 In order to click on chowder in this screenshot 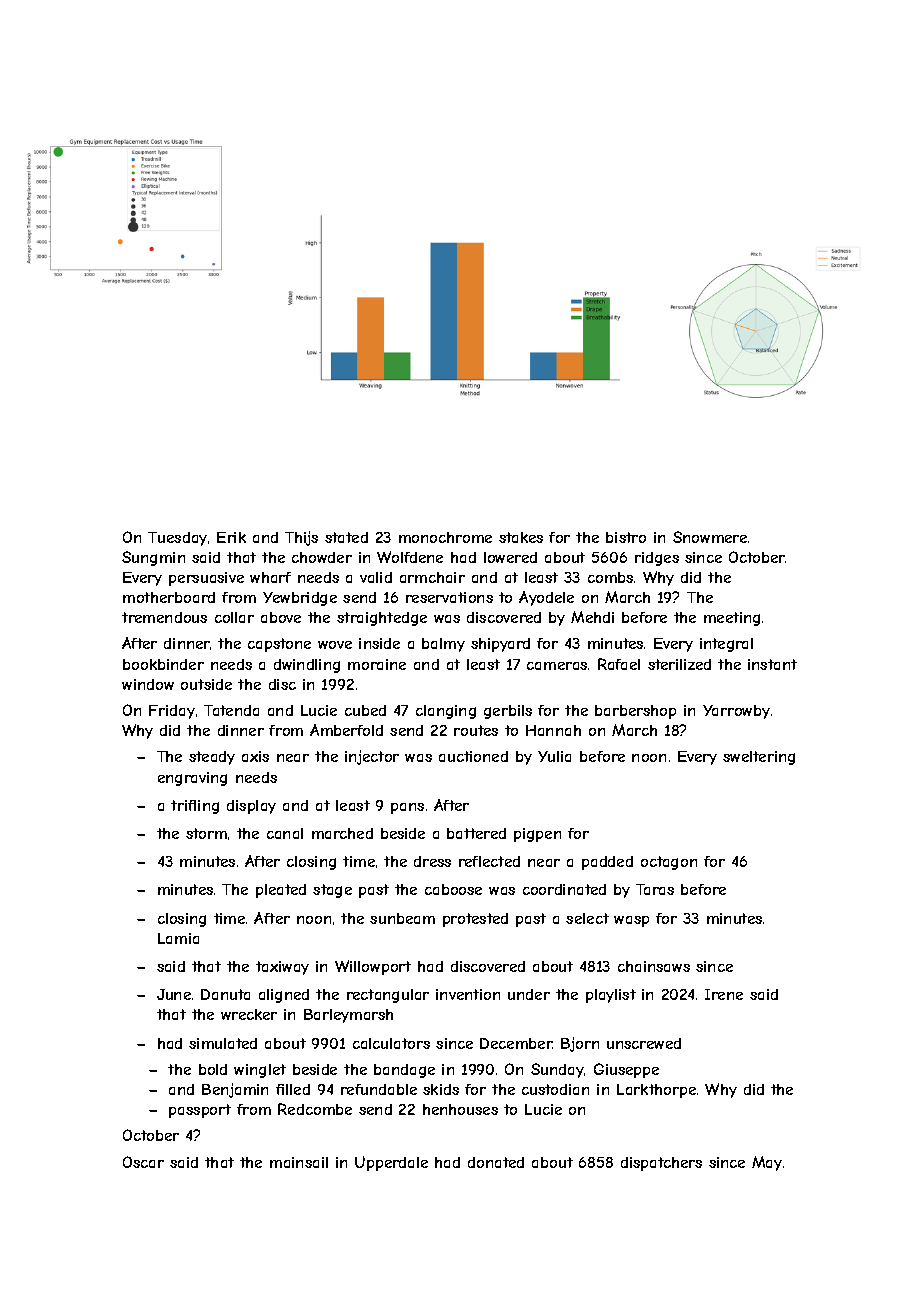, I will do `click(322, 557)`.
